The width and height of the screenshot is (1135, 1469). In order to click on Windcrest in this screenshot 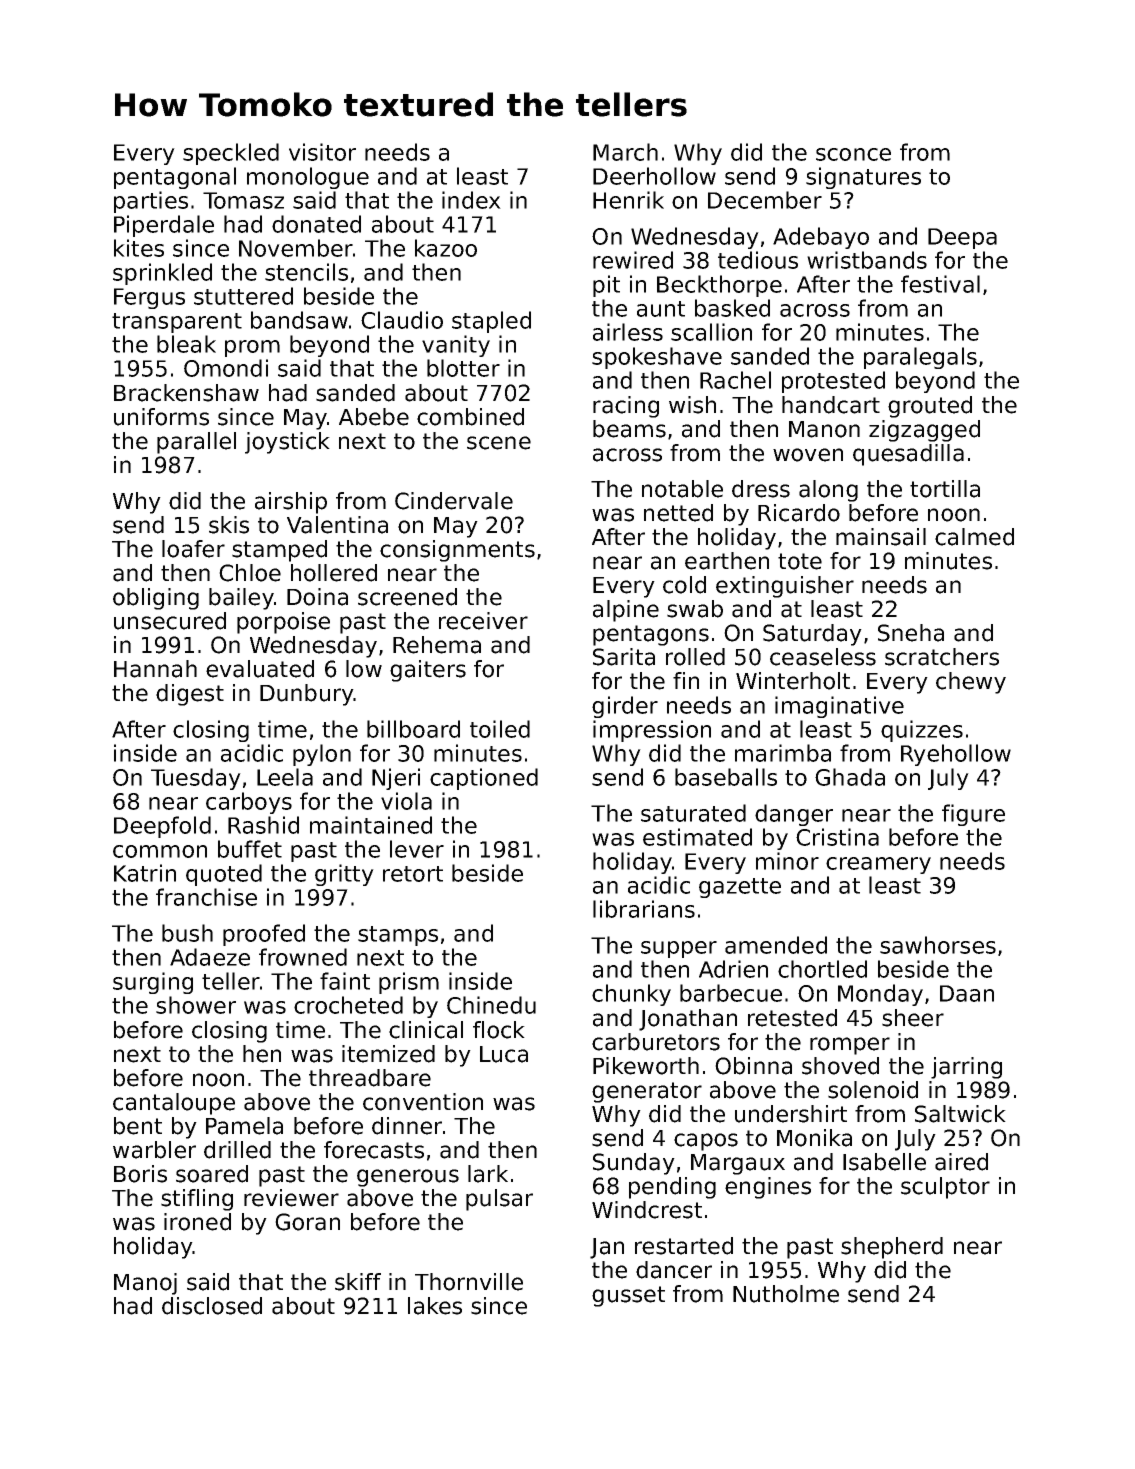, I will do `click(647, 1210)`.
